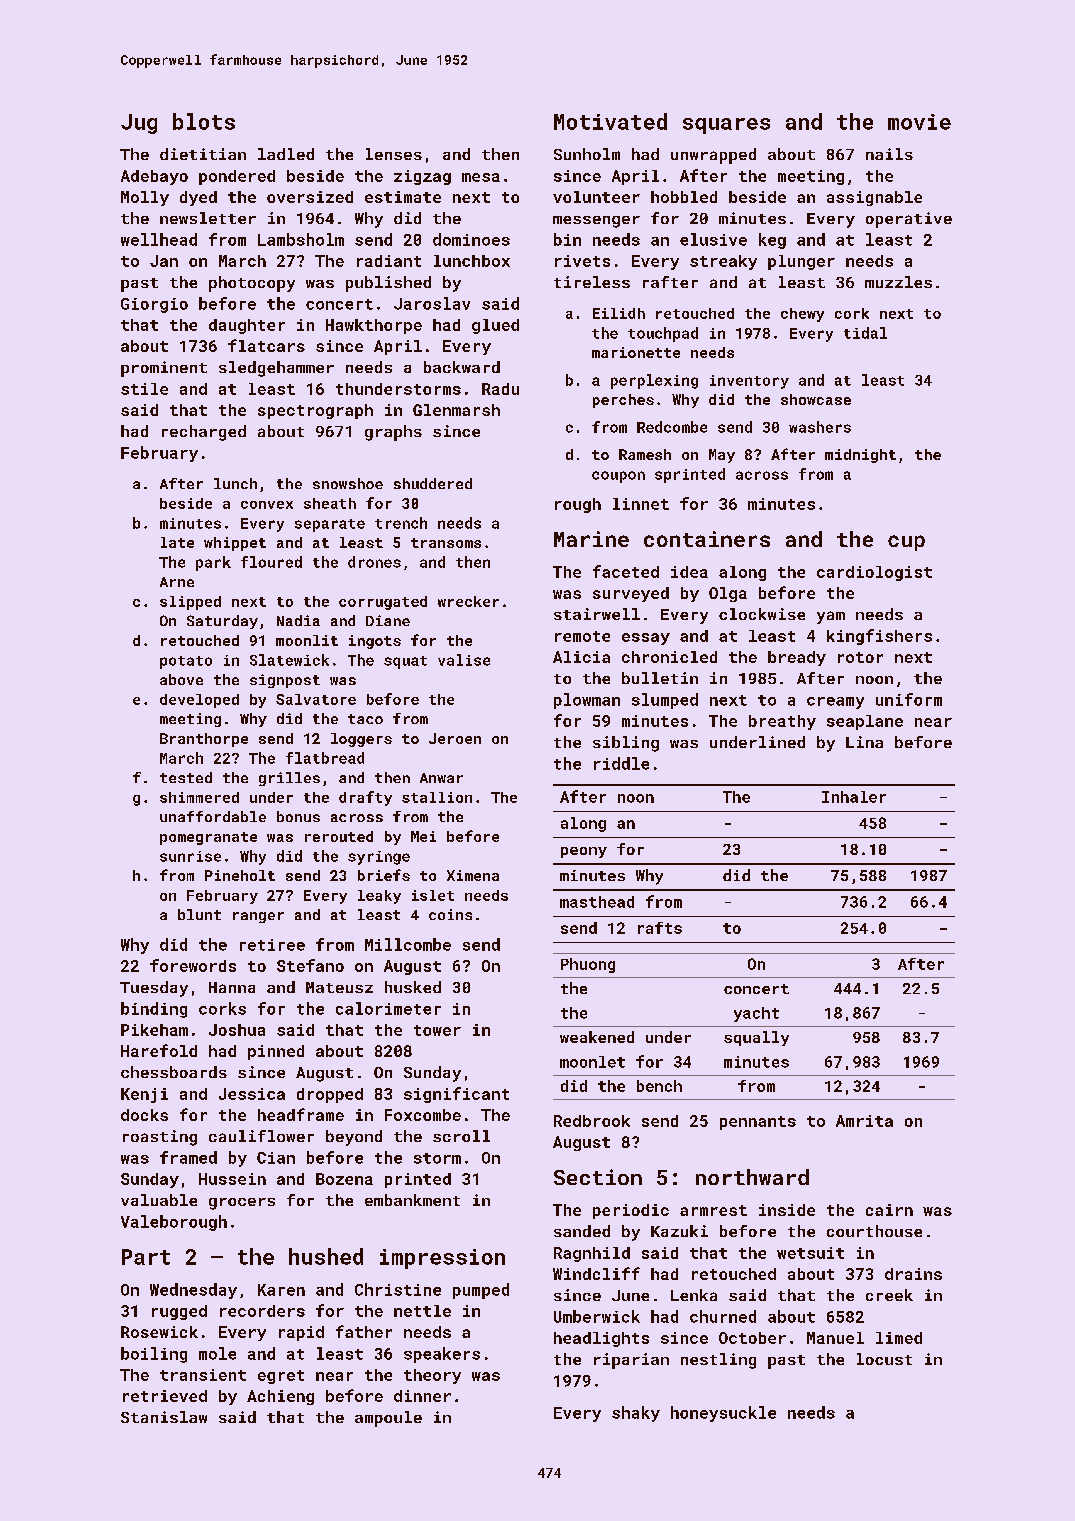 This screenshot has width=1075, height=1521. Describe the element at coordinates (413, 987) in the screenshot. I see `husked` at that location.
